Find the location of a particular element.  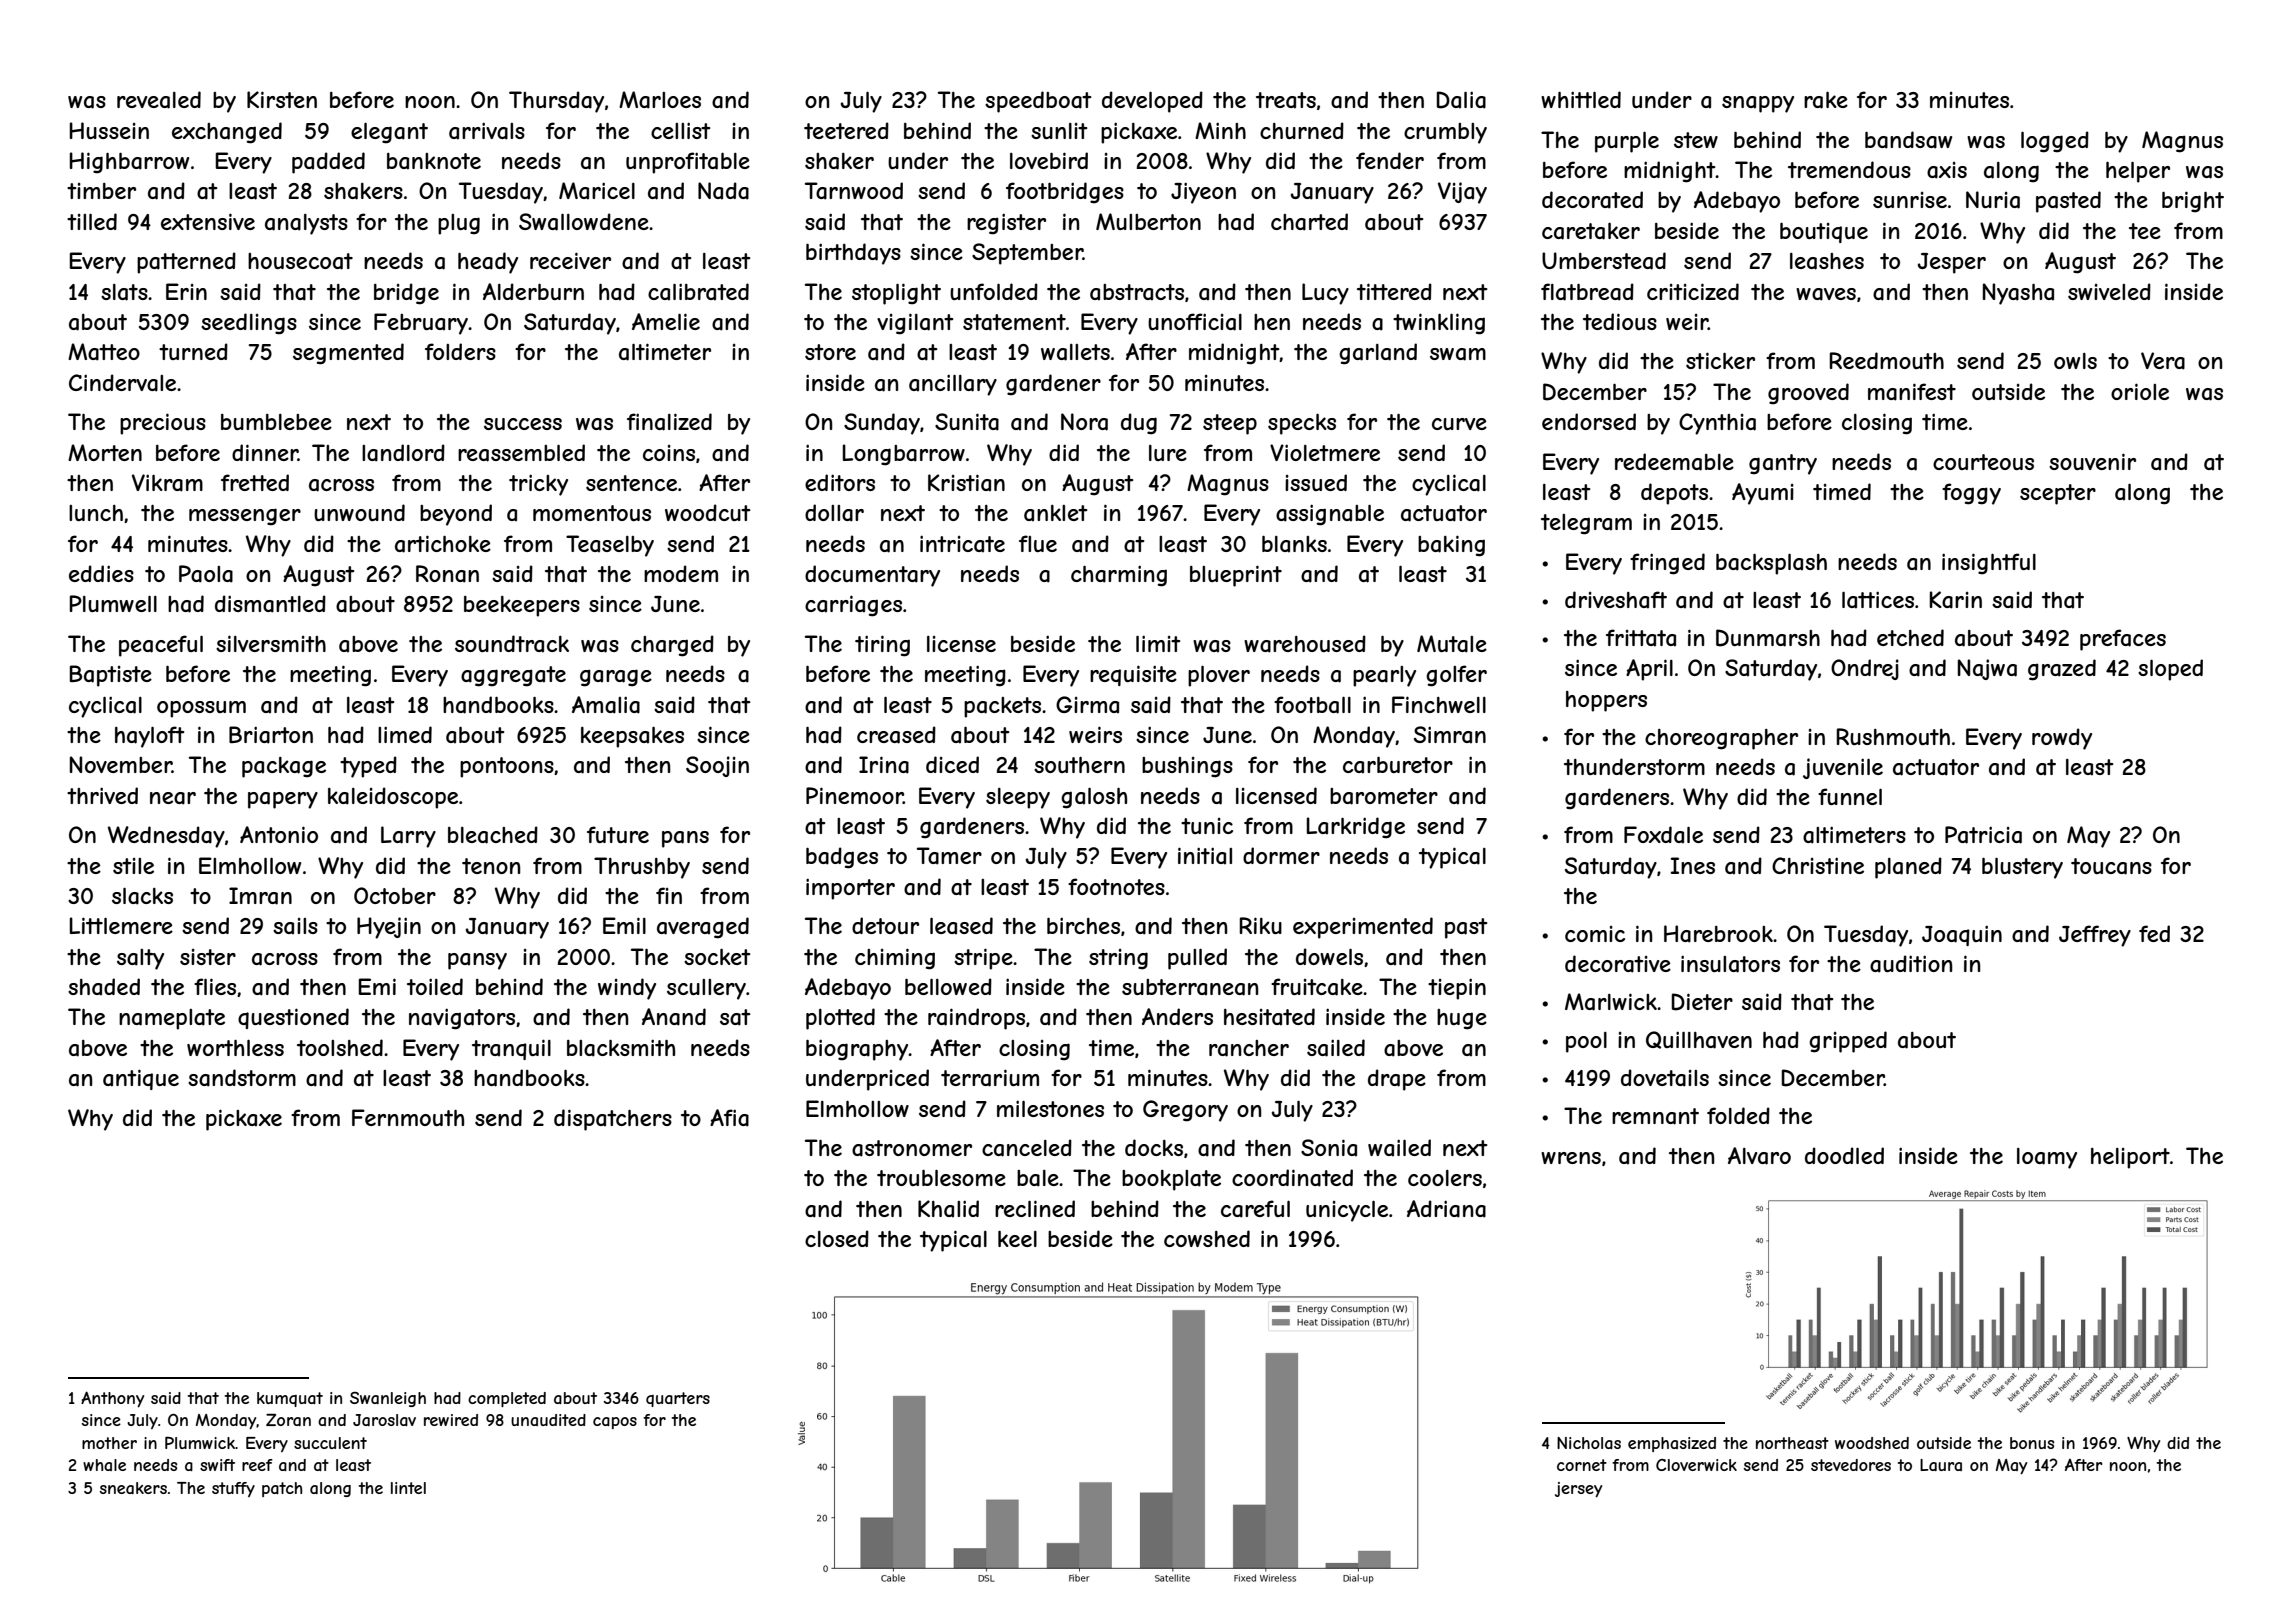

slacks is located at coordinates (142, 896).
